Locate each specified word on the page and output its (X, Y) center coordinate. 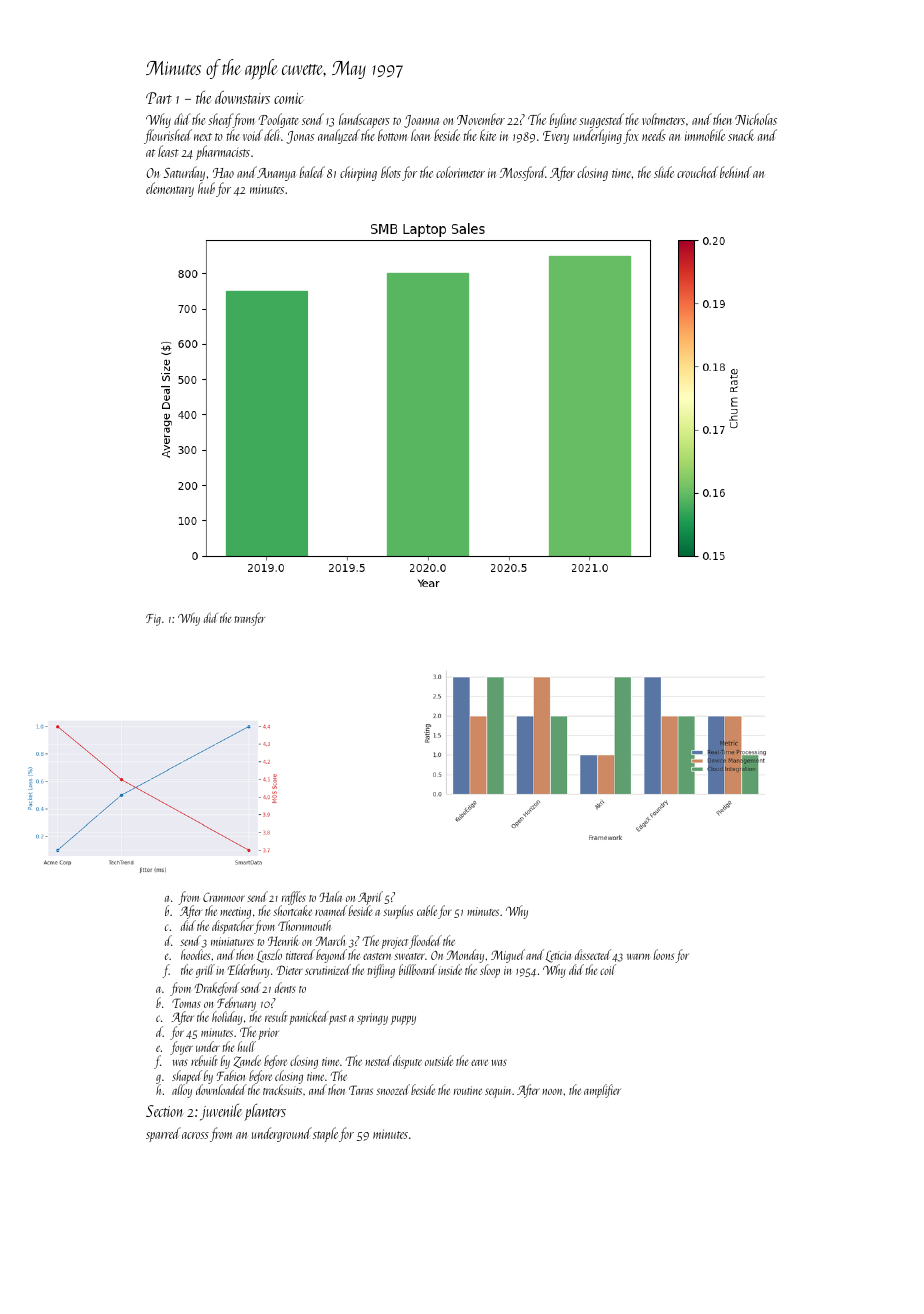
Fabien (231, 1075)
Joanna (421, 121)
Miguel (508, 956)
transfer (249, 619)
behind (736, 172)
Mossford (523, 173)
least (168, 151)
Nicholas (756, 119)
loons (663, 954)
